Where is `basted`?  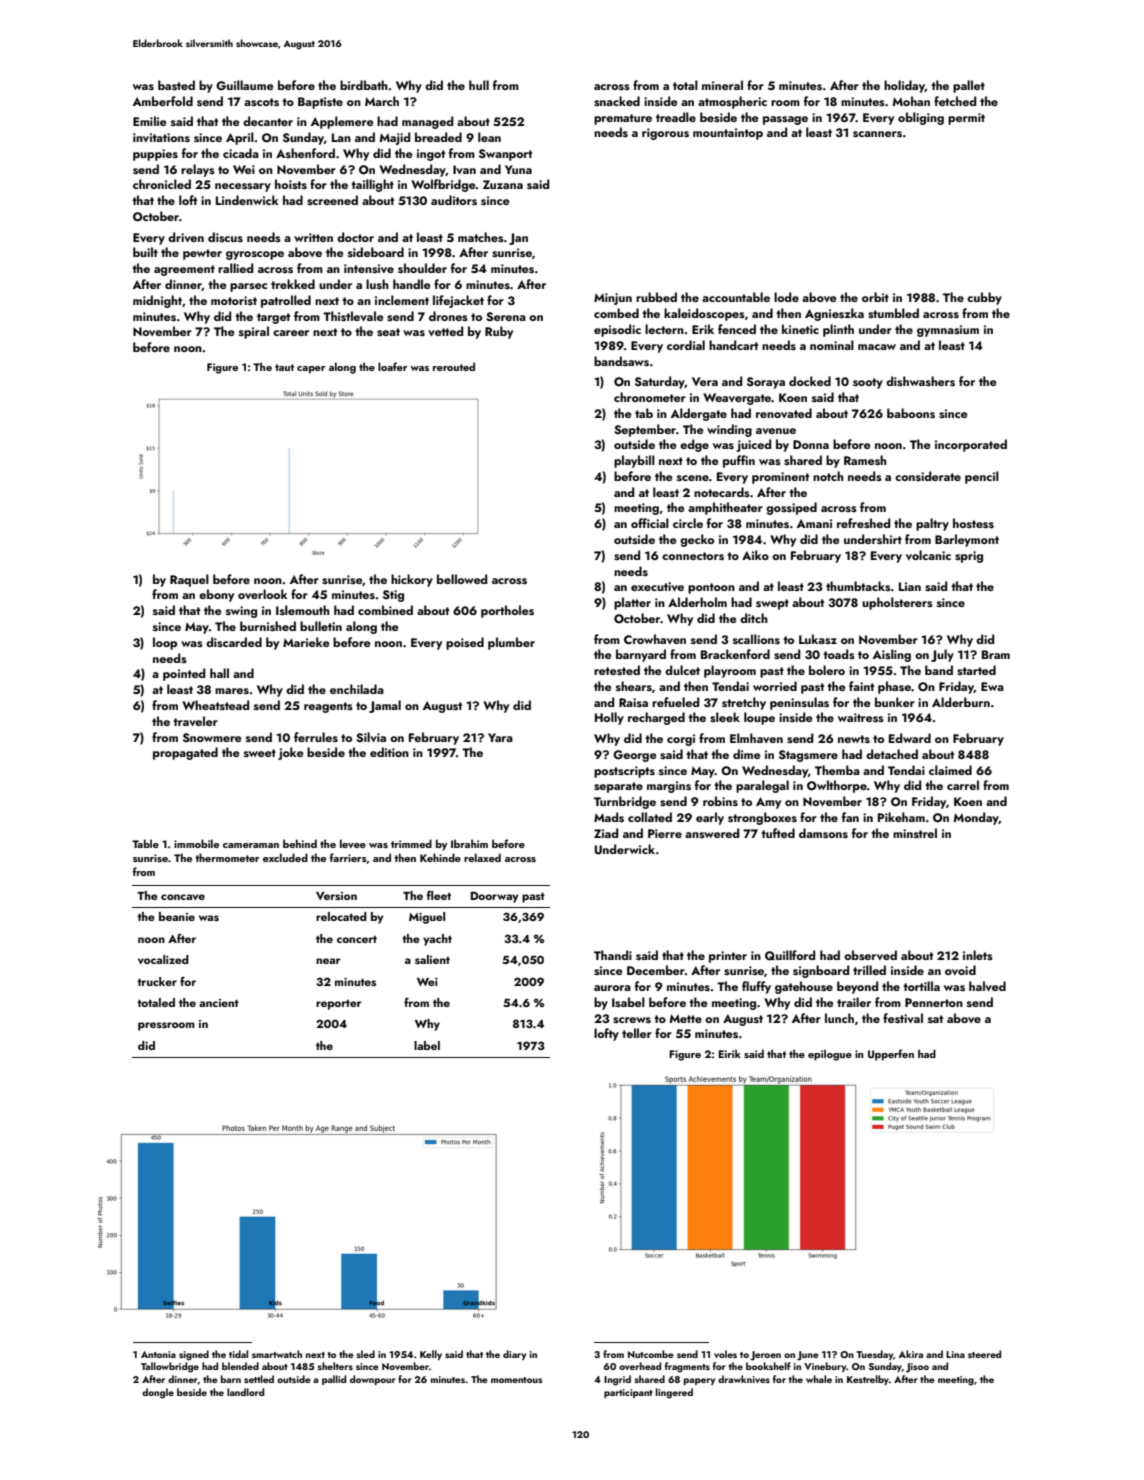 basted is located at coordinates (176, 85).
